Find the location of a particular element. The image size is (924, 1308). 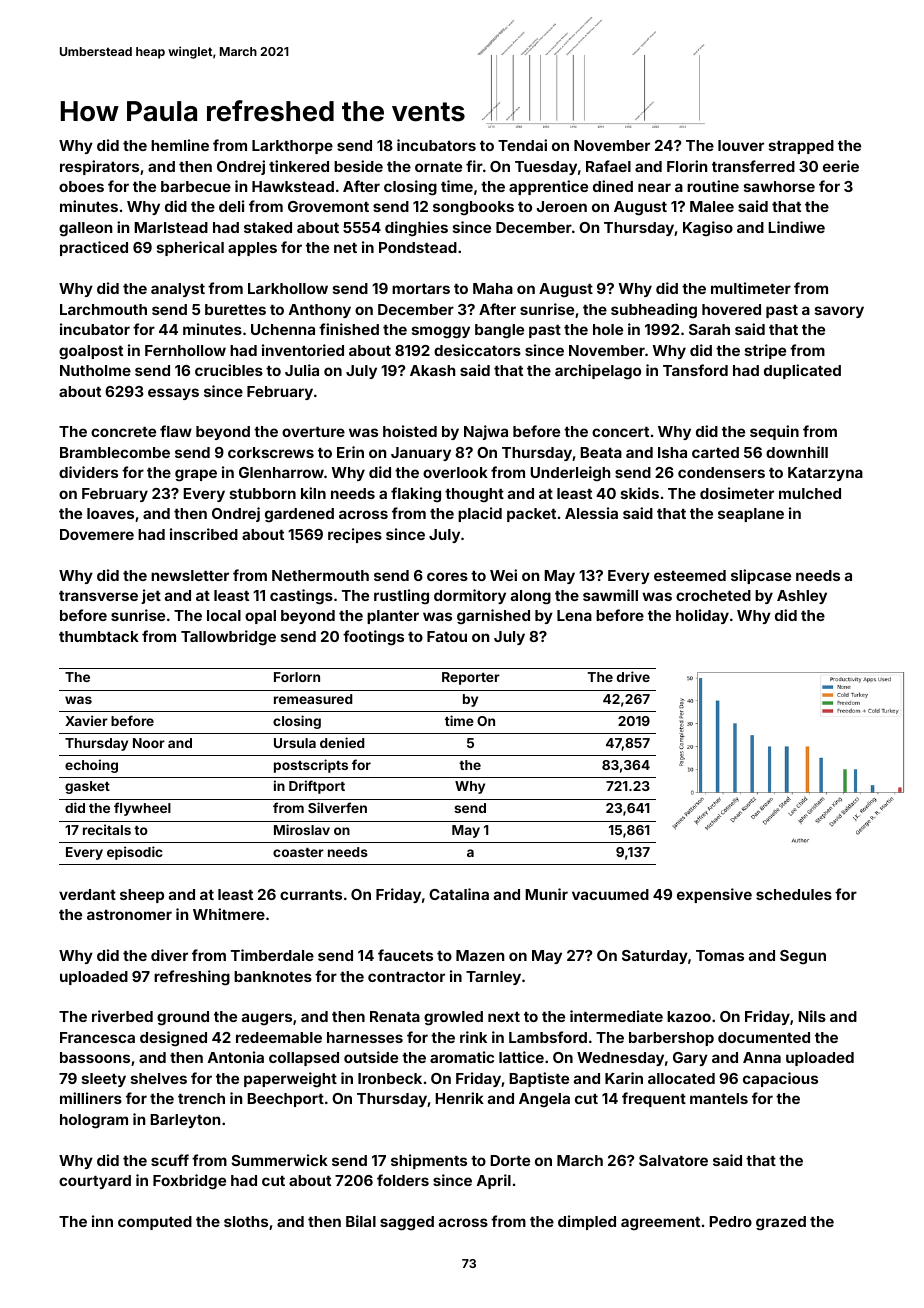

barbecue is located at coordinates (196, 186).
